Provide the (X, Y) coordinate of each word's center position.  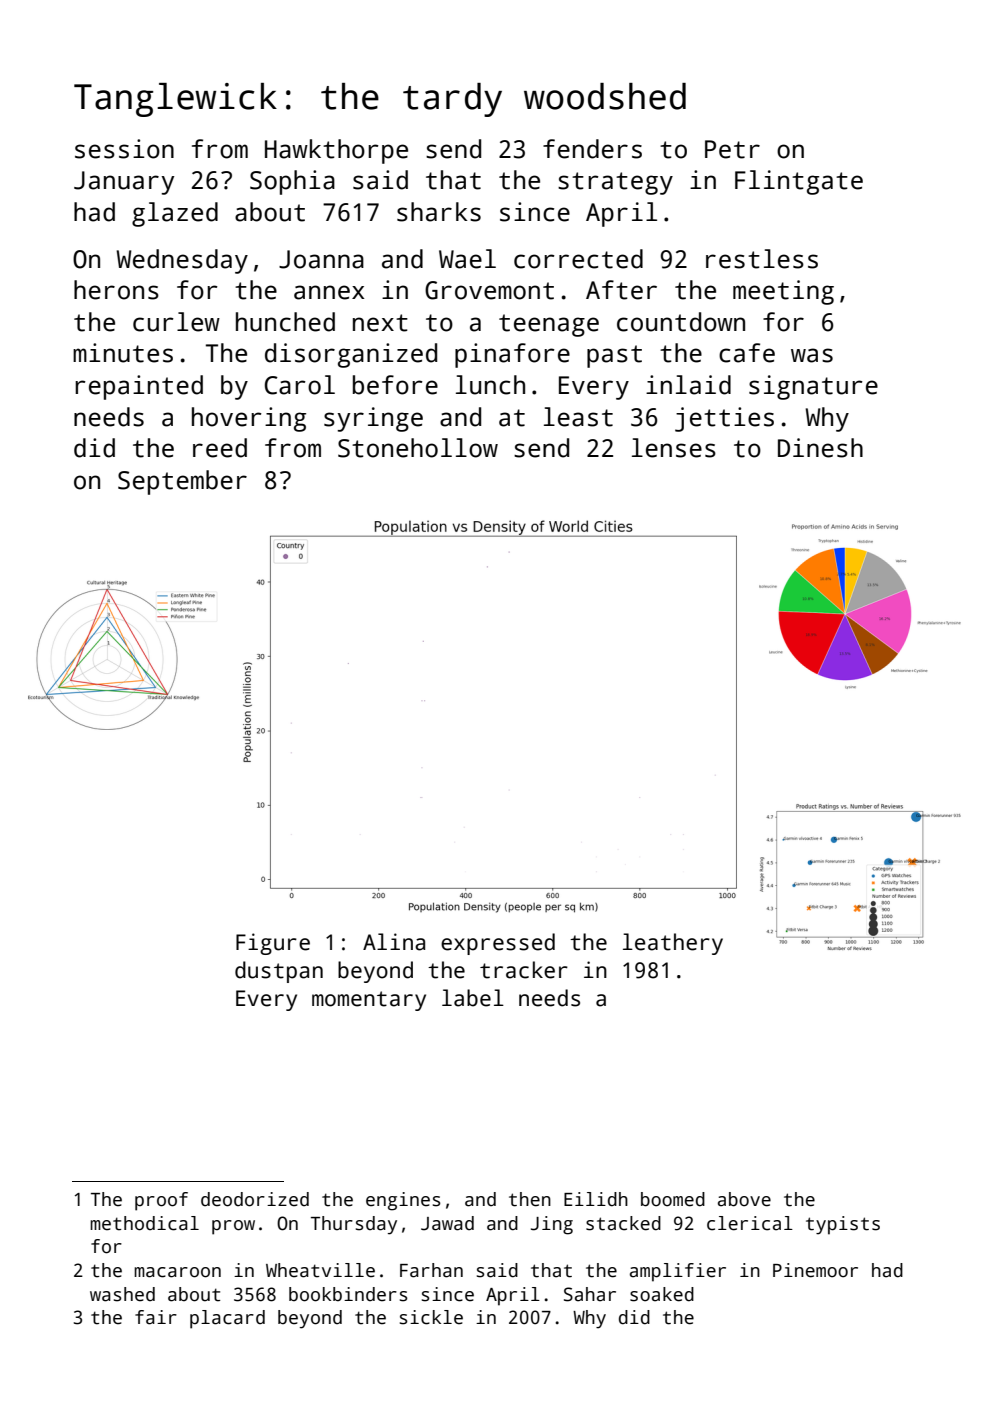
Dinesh (820, 448)
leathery (673, 944)
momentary (369, 1001)
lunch (490, 385)
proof (161, 1201)
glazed (175, 214)
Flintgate (799, 182)
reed (220, 448)
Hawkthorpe (336, 151)
